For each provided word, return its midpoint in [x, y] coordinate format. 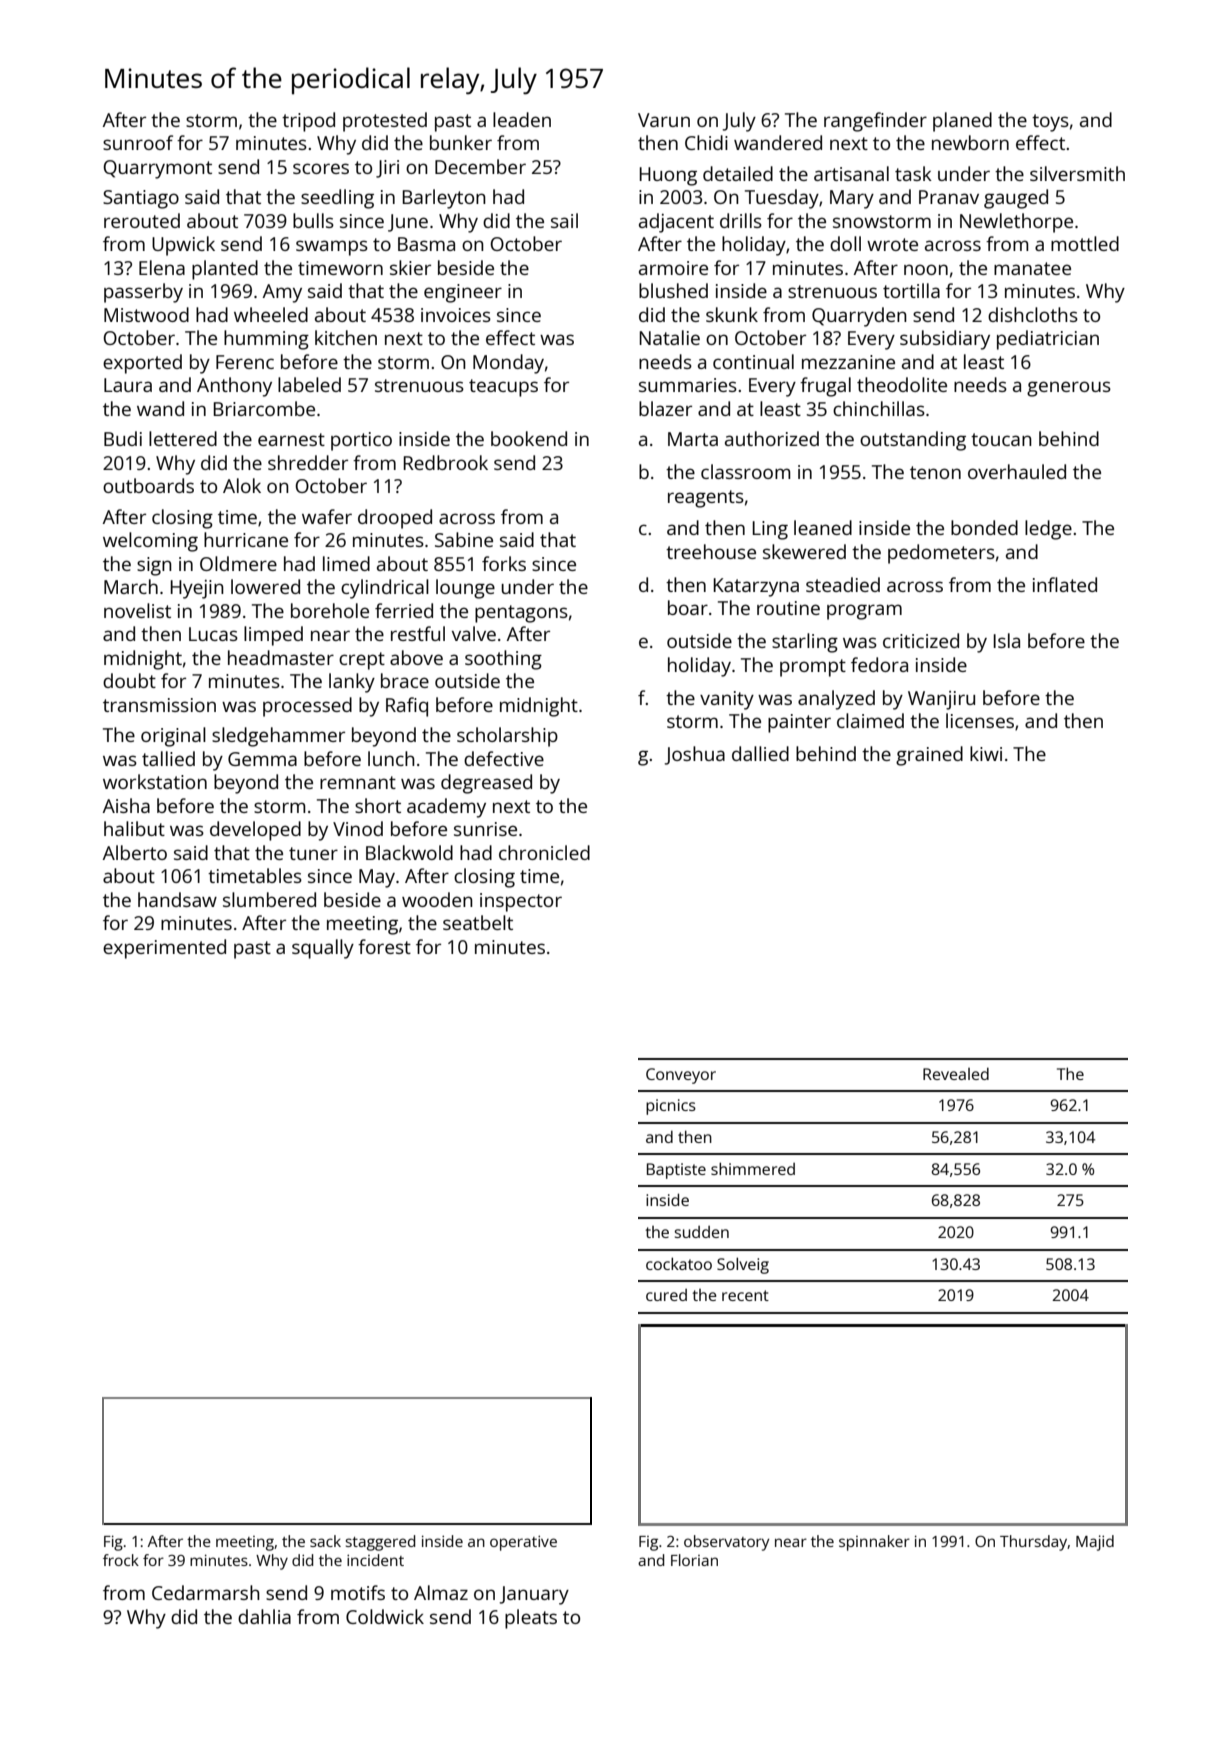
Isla [1007, 640]
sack [325, 1541]
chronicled [544, 852]
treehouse [711, 551]
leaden [522, 119]
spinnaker [874, 1543]
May [377, 878]
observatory [726, 1543]
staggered [380, 1543]
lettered [183, 438]
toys [1050, 123]
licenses [980, 720]
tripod [308, 122]
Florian [694, 1560]
